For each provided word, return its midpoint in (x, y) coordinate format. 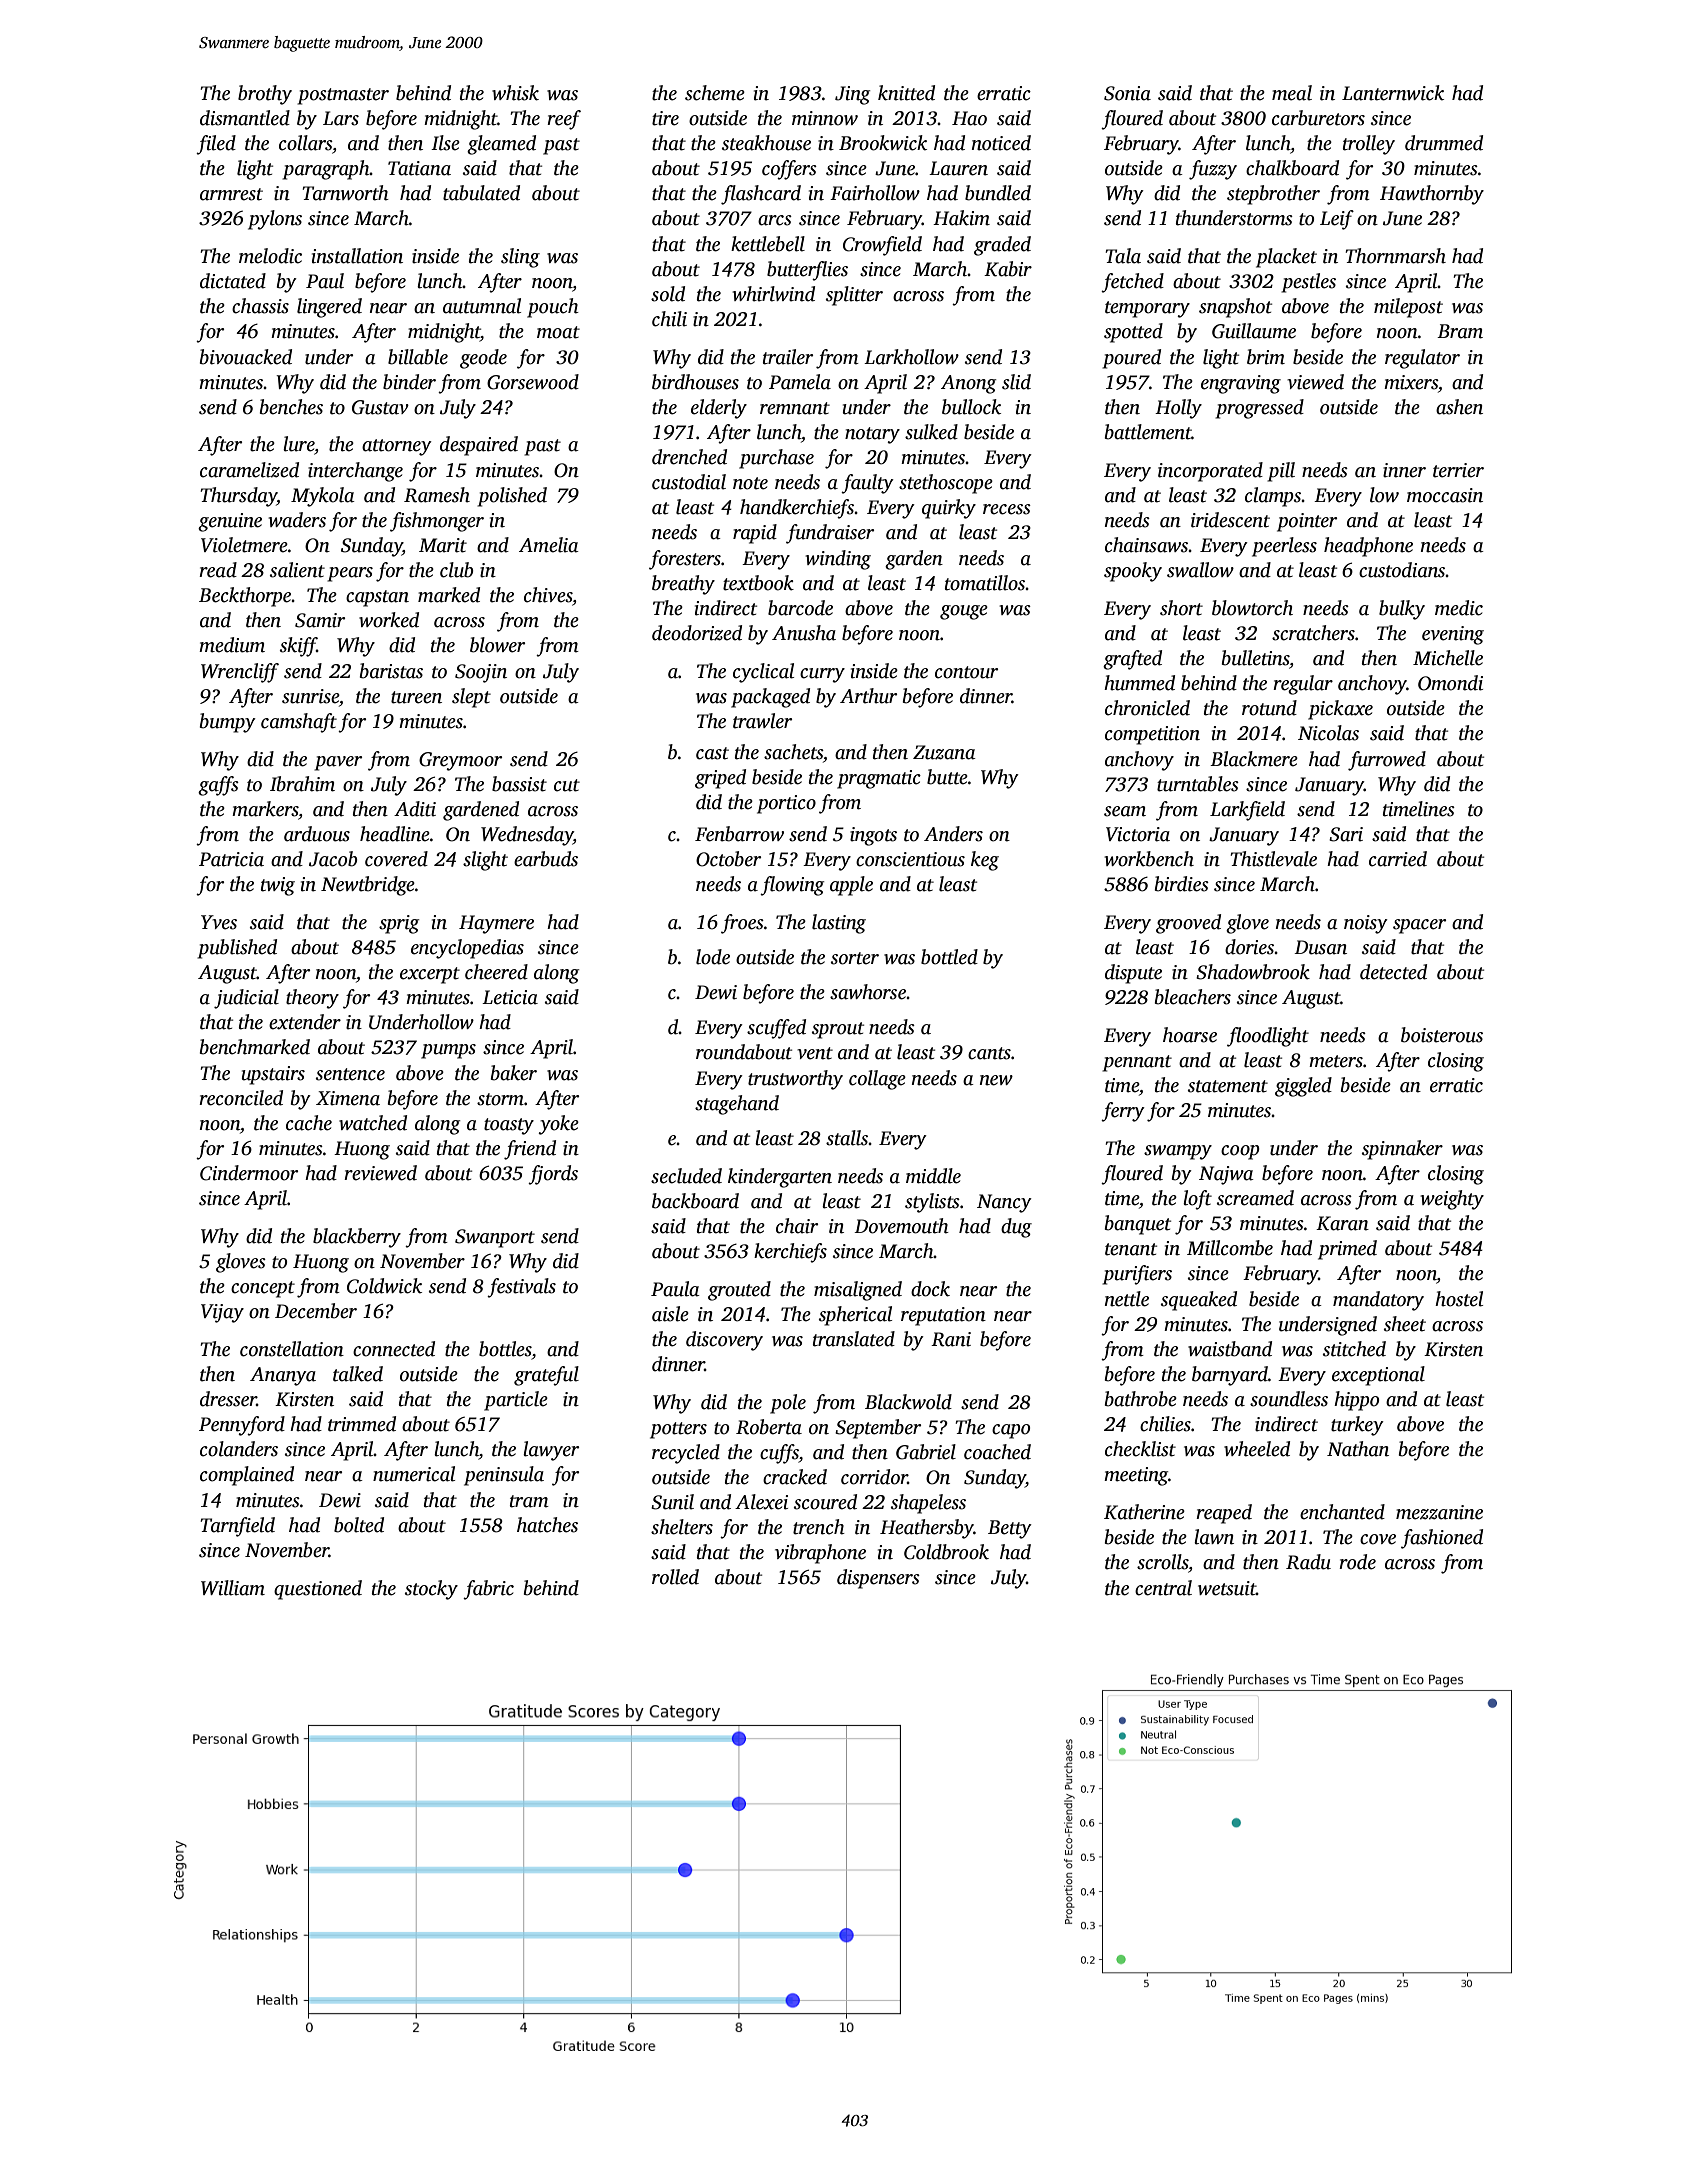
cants (989, 1053)
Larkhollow (911, 357)
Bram (1460, 331)
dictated (233, 281)
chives (548, 595)
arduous (317, 834)
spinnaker (1402, 1150)
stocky (431, 1590)
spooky (1133, 572)
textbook (758, 583)
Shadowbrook (1253, 972)
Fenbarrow (739, 834)
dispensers (878, 1579)
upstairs (273, 1075)
